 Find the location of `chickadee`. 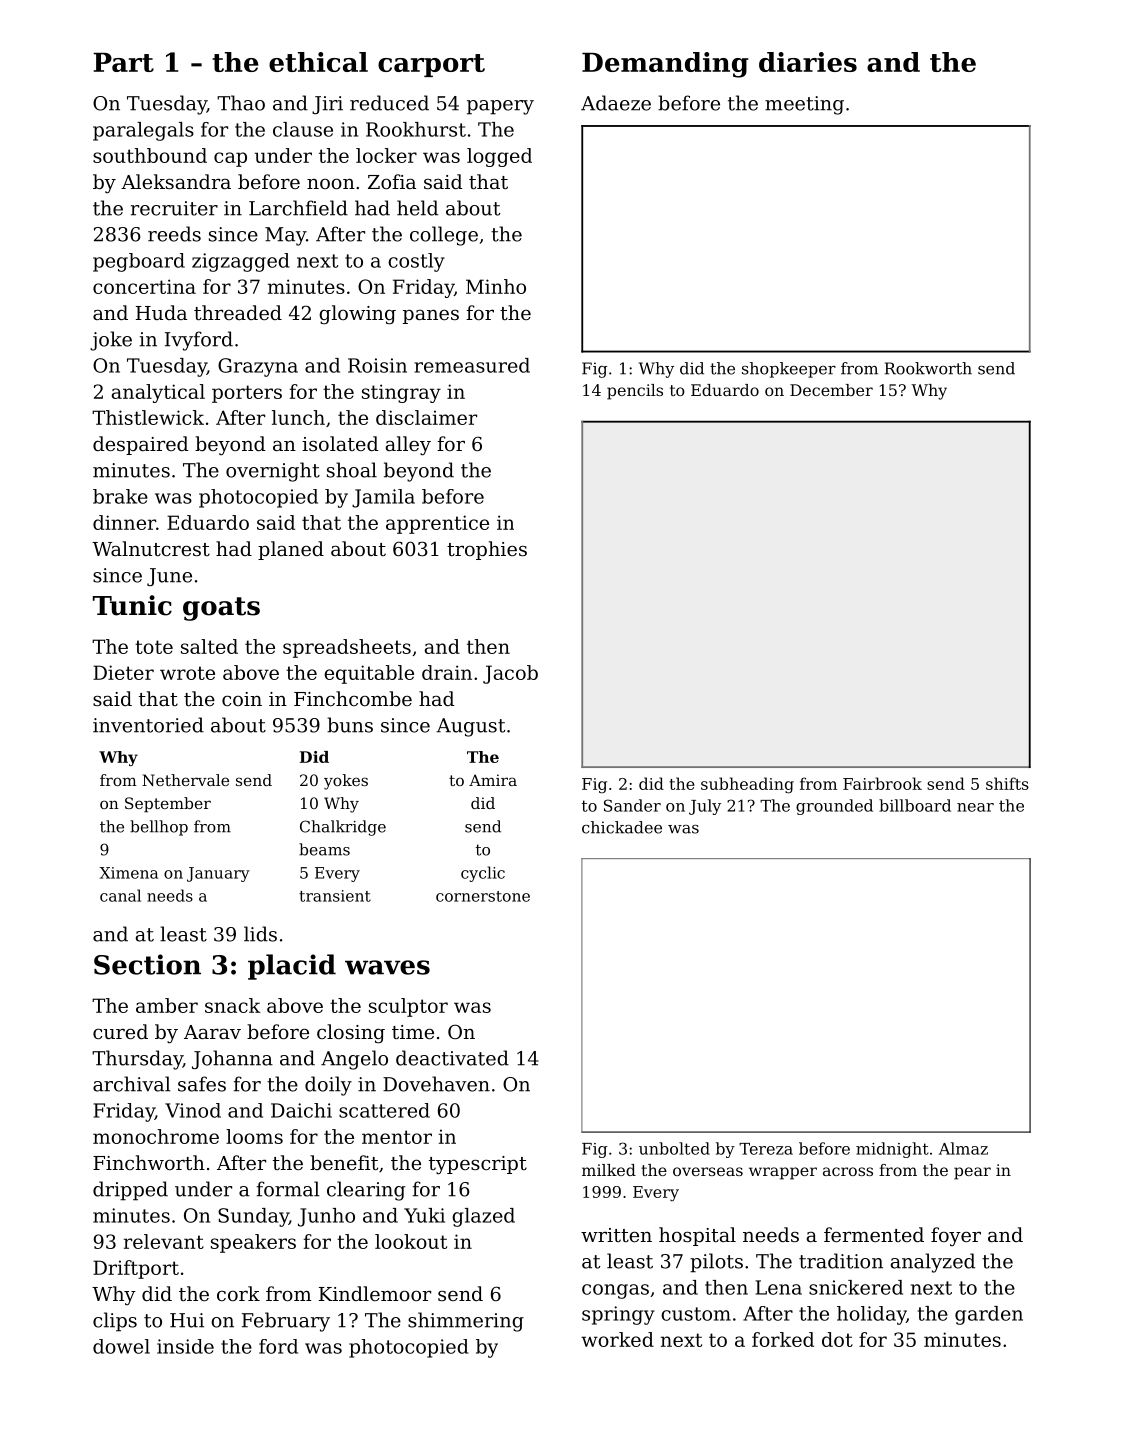

chickadee is located at coordinates (622, 827).
